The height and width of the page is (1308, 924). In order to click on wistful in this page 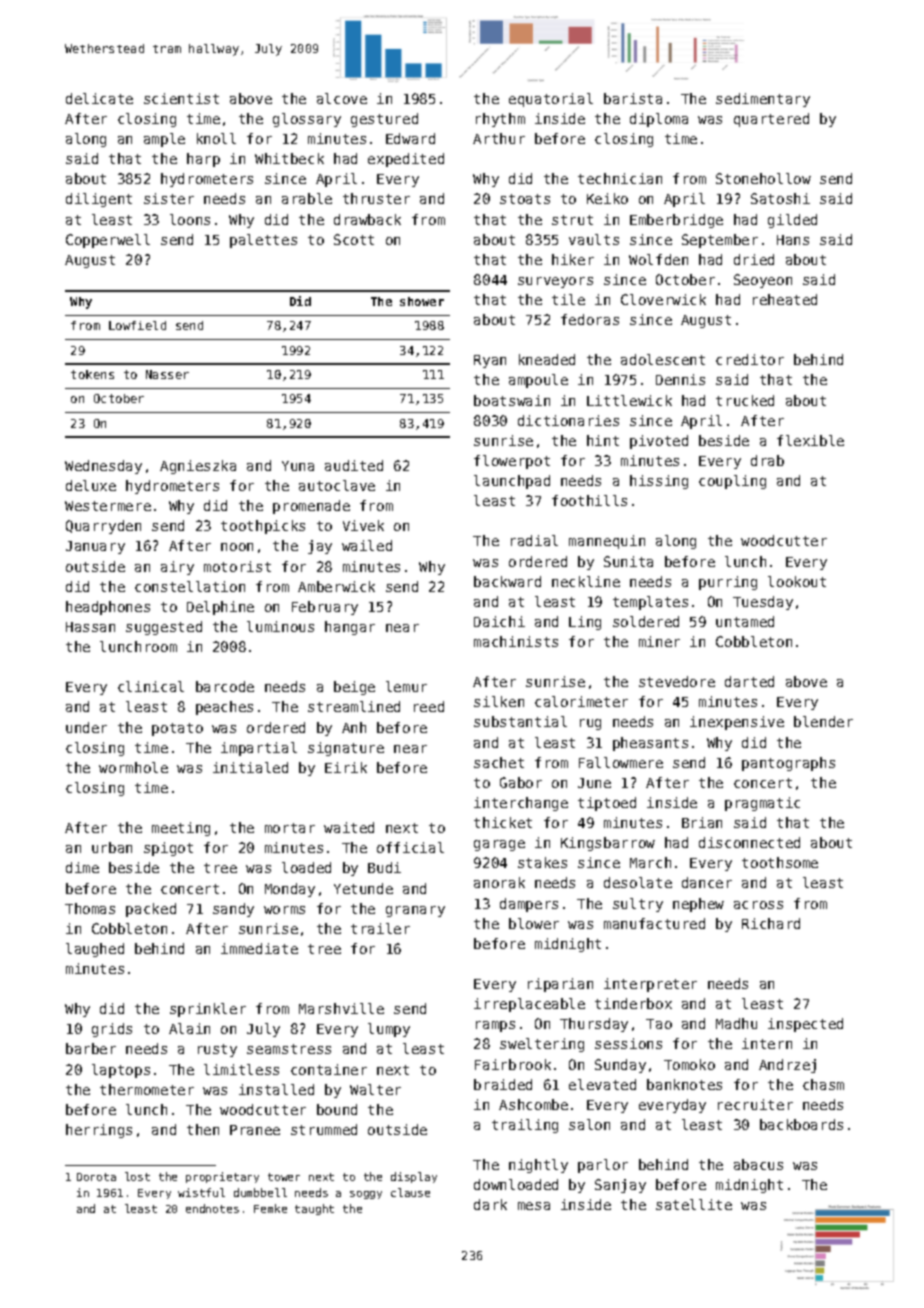, I will do `click(201, 1192)`.
